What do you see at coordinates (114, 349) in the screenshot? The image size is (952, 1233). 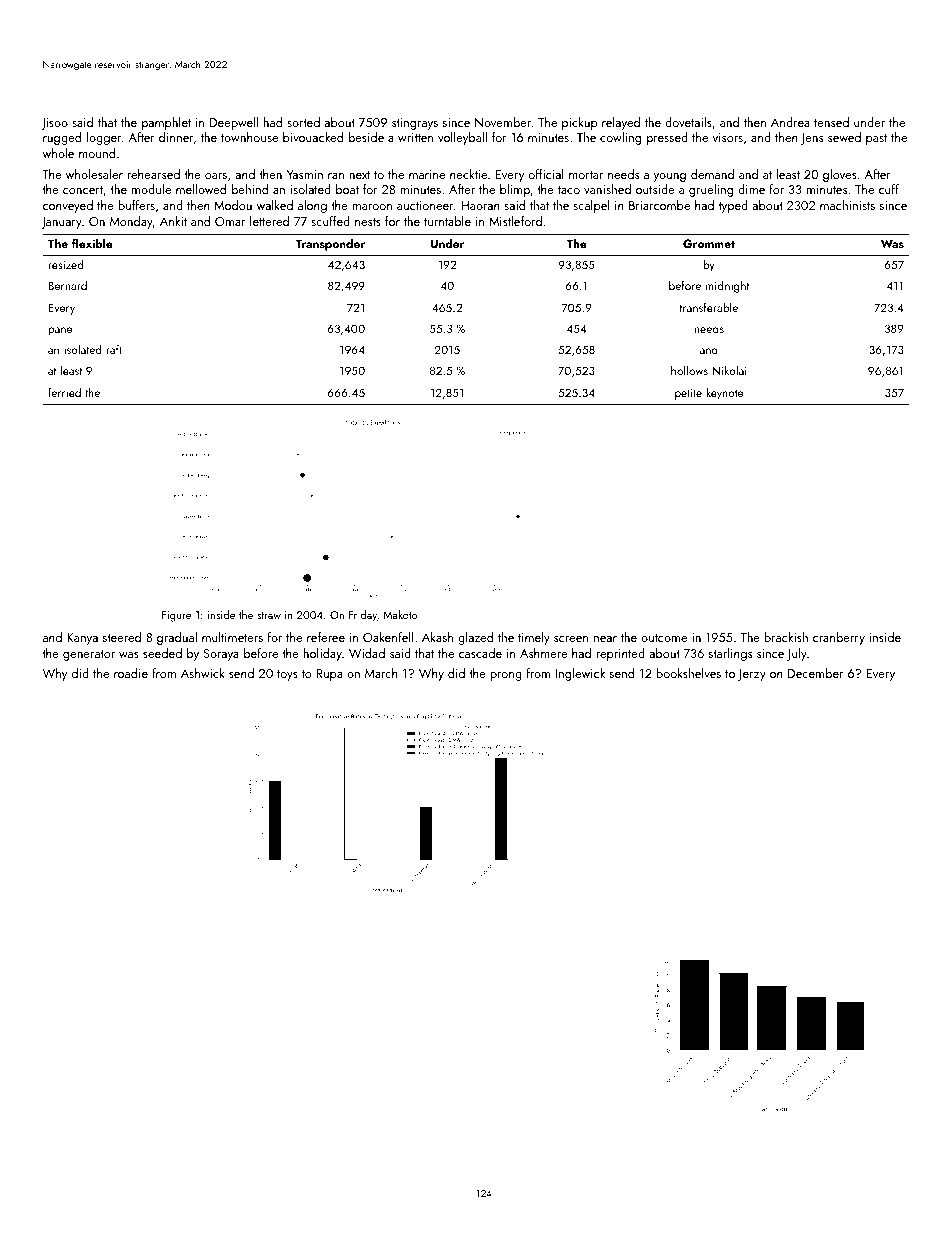 I see `raft` at bounding box center [114, 349].
